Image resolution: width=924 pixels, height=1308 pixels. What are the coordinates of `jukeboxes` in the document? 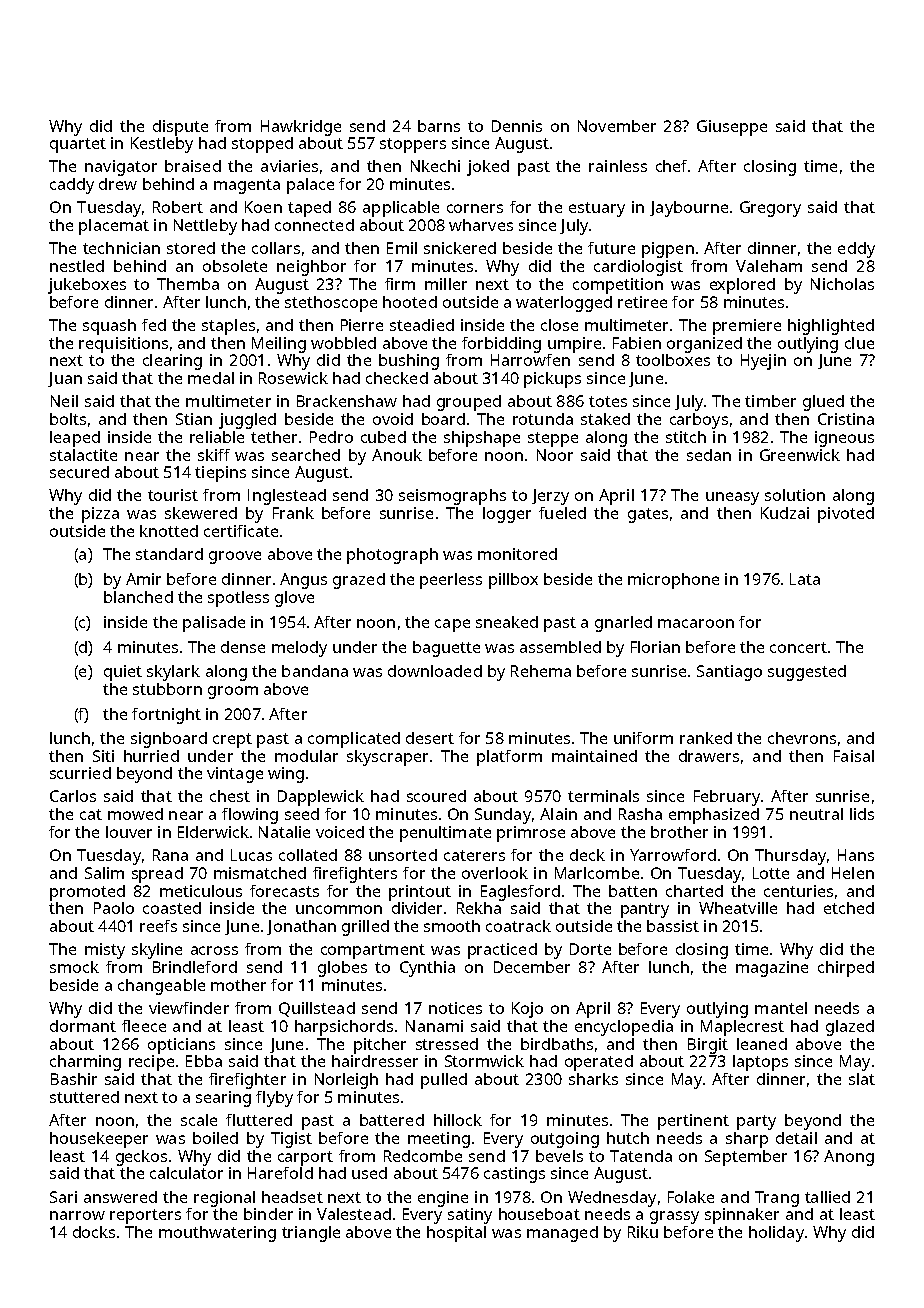 It's located at (87, 286).
